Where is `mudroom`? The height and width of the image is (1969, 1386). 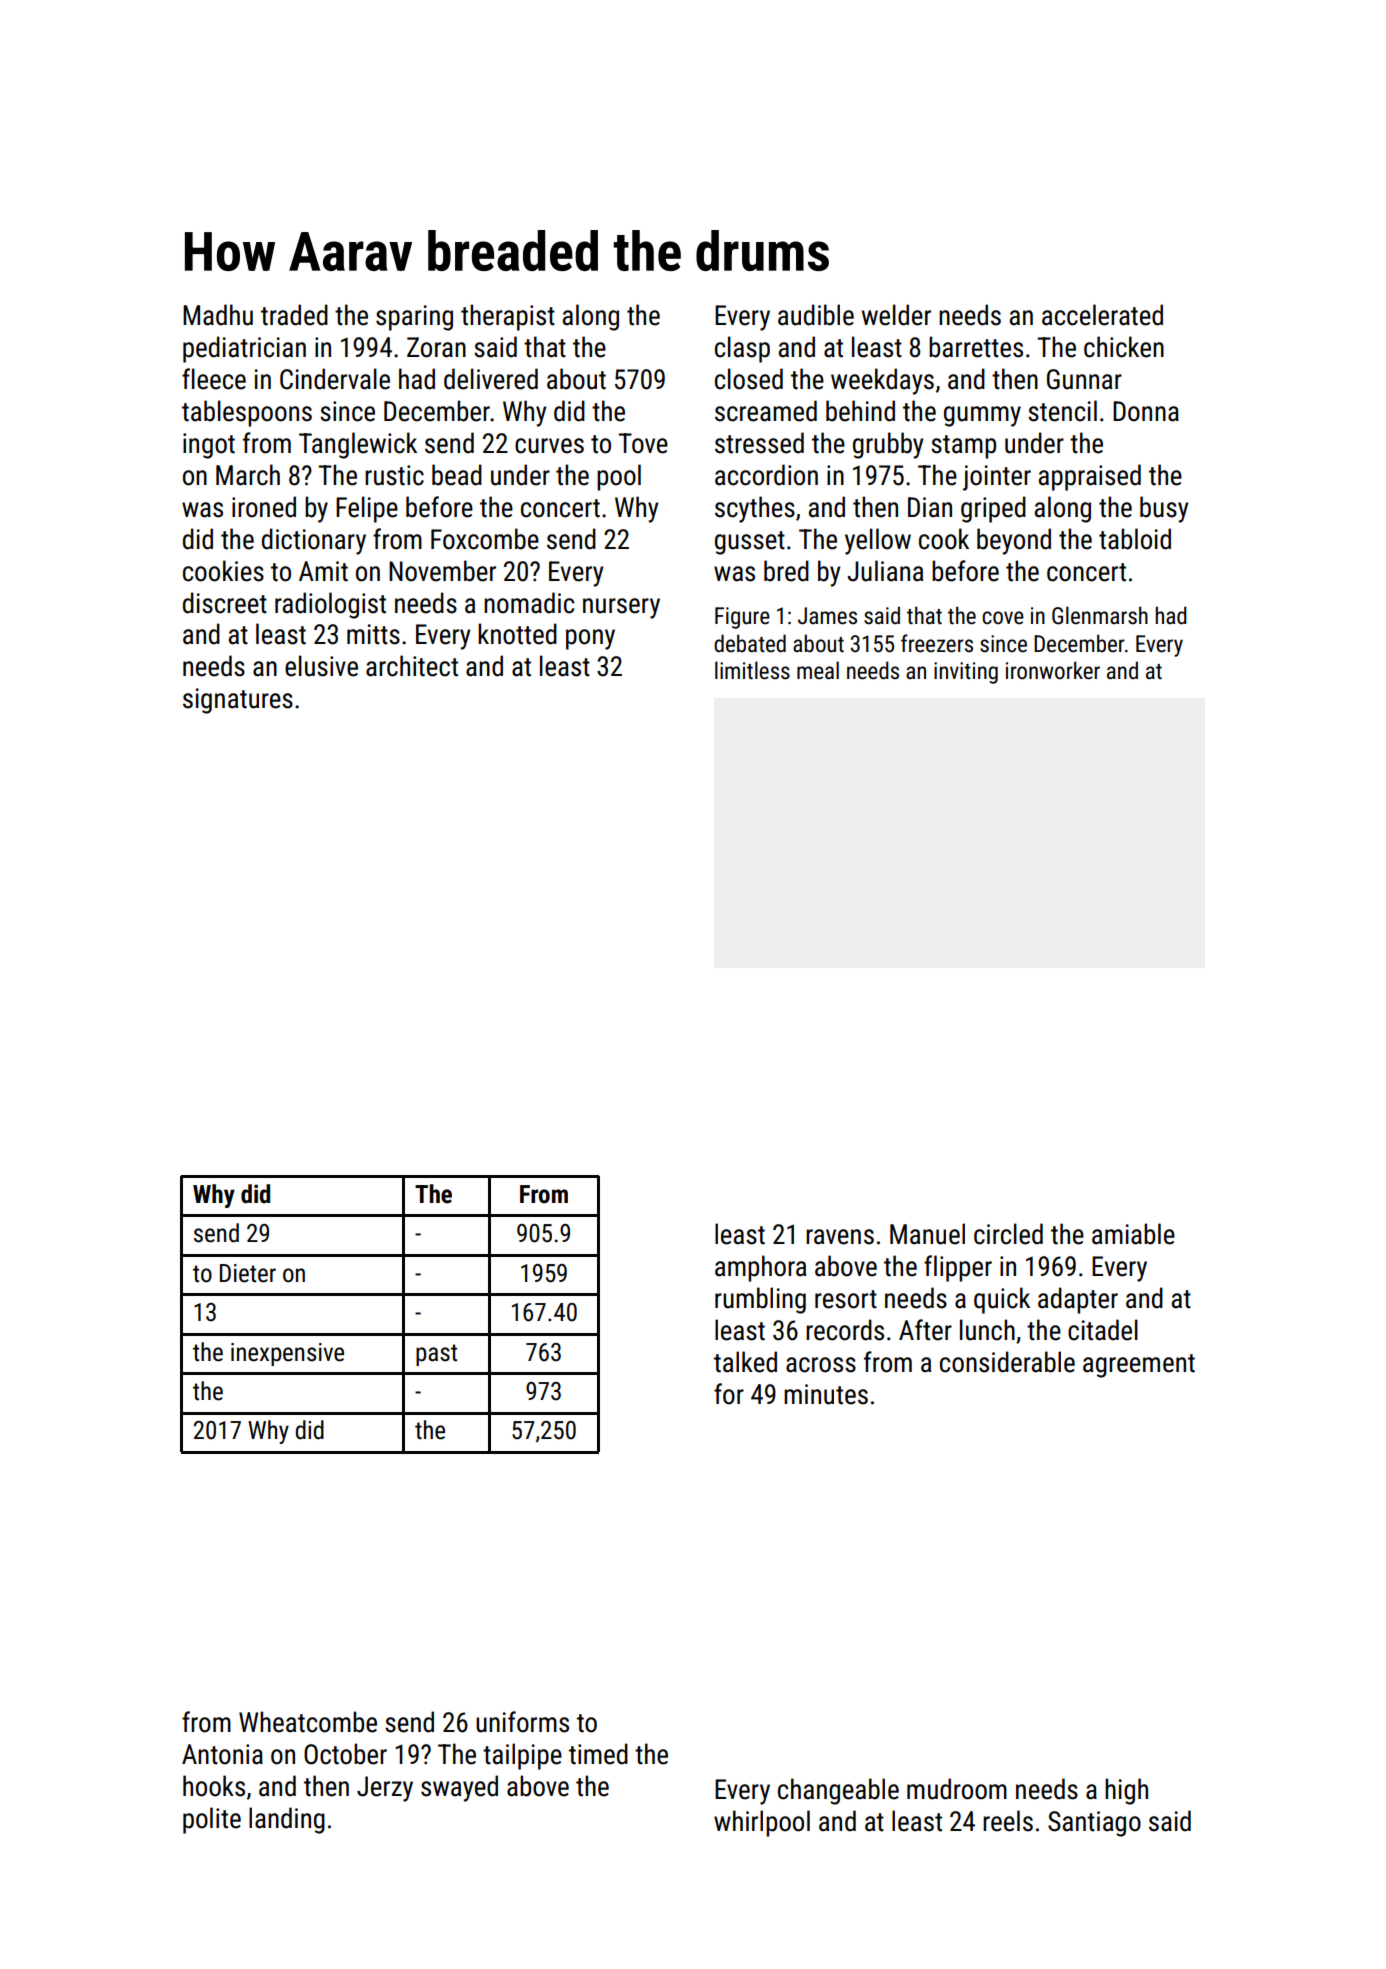 mudroom is located at coordinates (957, 1789).
